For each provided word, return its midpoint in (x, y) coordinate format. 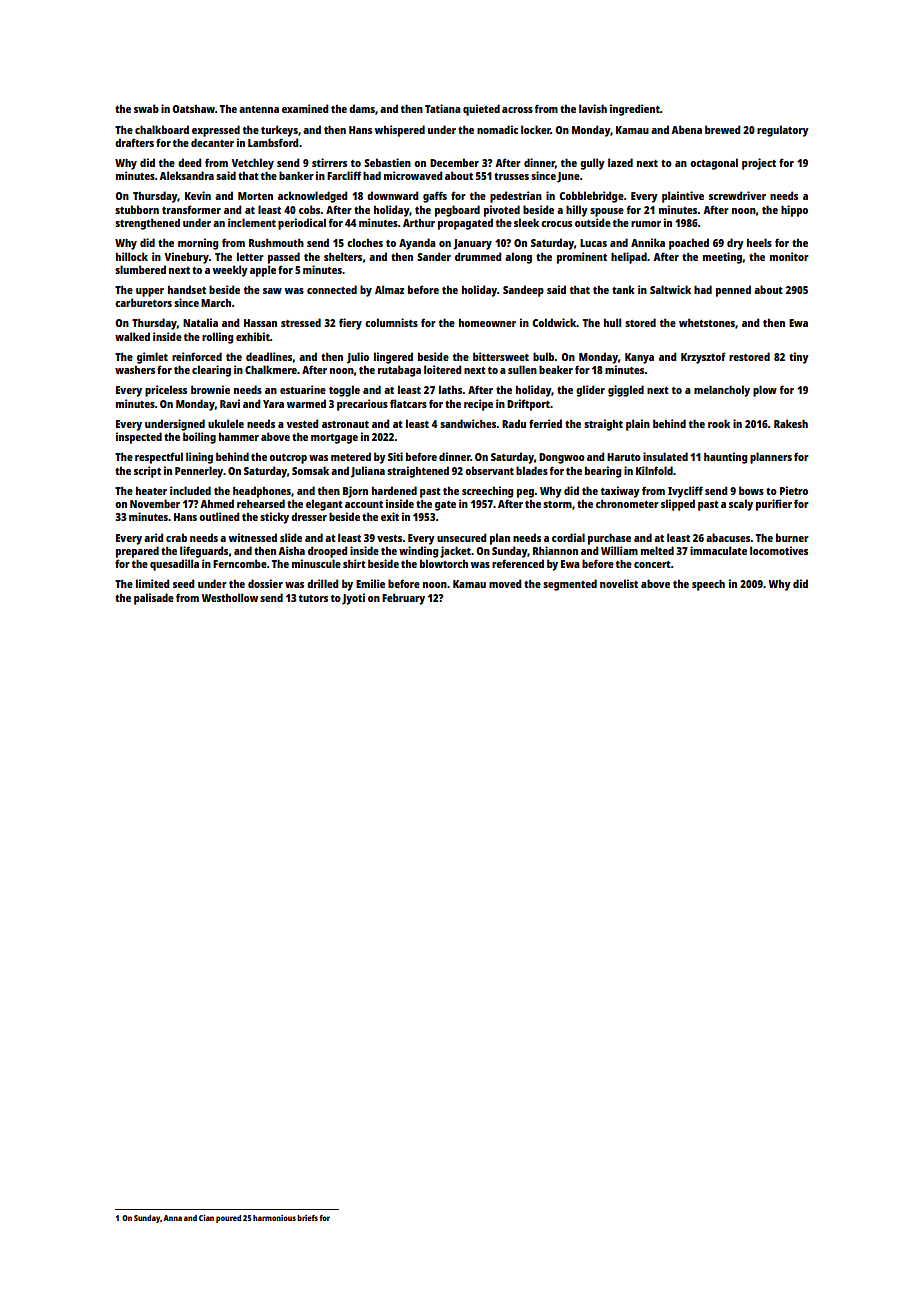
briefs (307, 1218)
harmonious (274, 1218)
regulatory (783, 131)
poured (228, 1219)
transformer (191, 209)
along (518, 258)
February (403, 599)
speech (708, 585)
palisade (154, 599)
